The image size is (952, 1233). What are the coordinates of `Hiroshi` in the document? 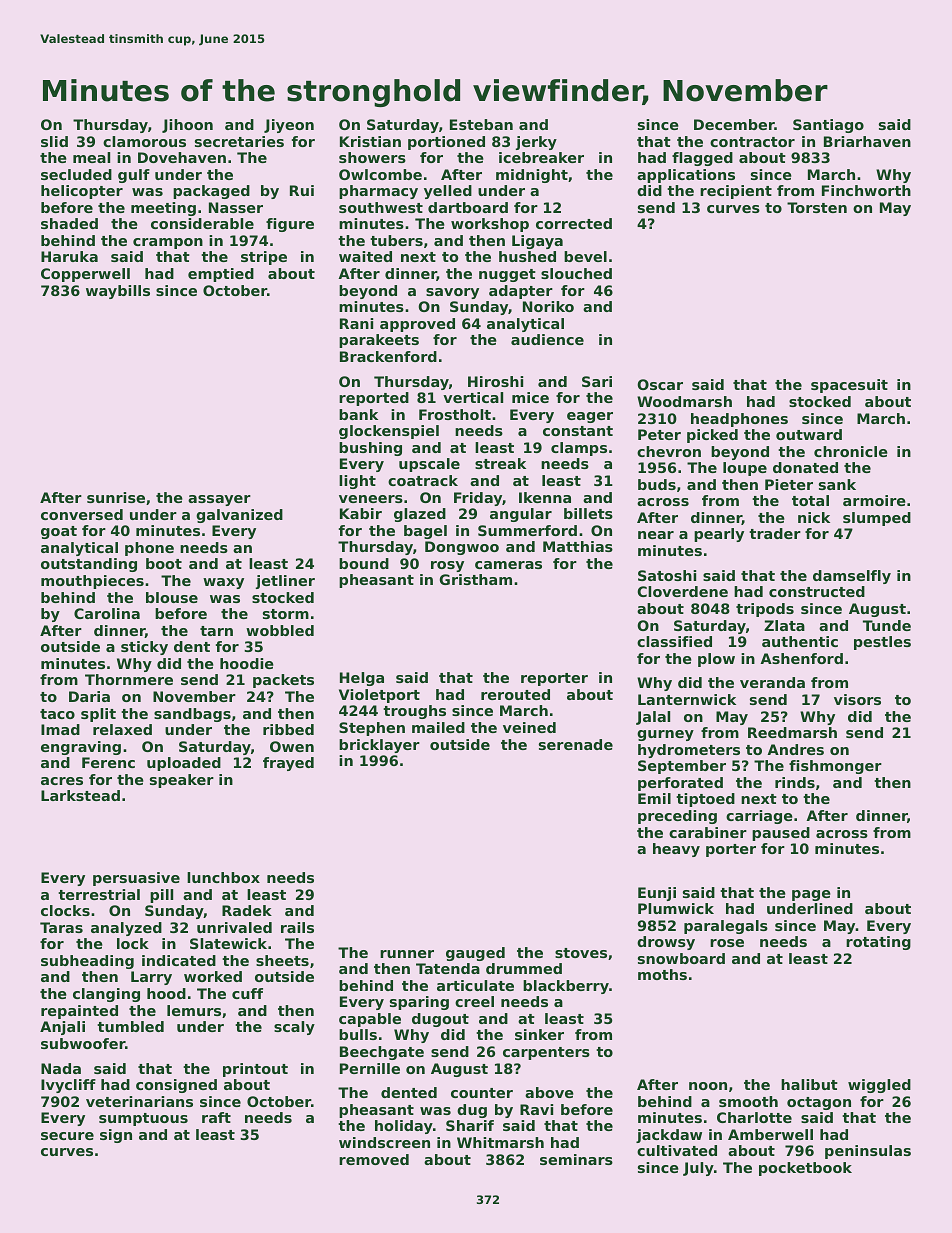 It's located at (495, 381).
